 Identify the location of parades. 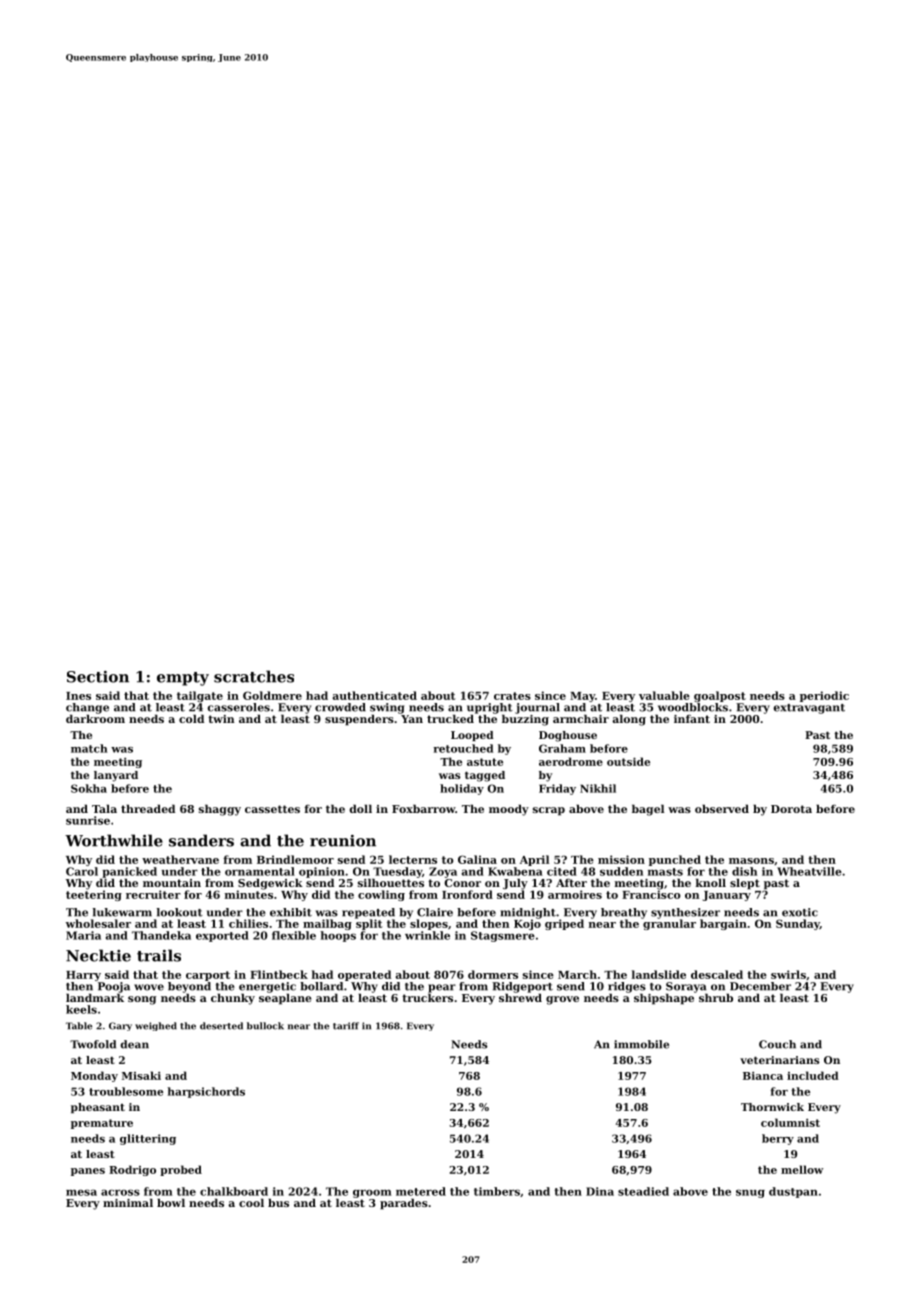
(404, 1204).
